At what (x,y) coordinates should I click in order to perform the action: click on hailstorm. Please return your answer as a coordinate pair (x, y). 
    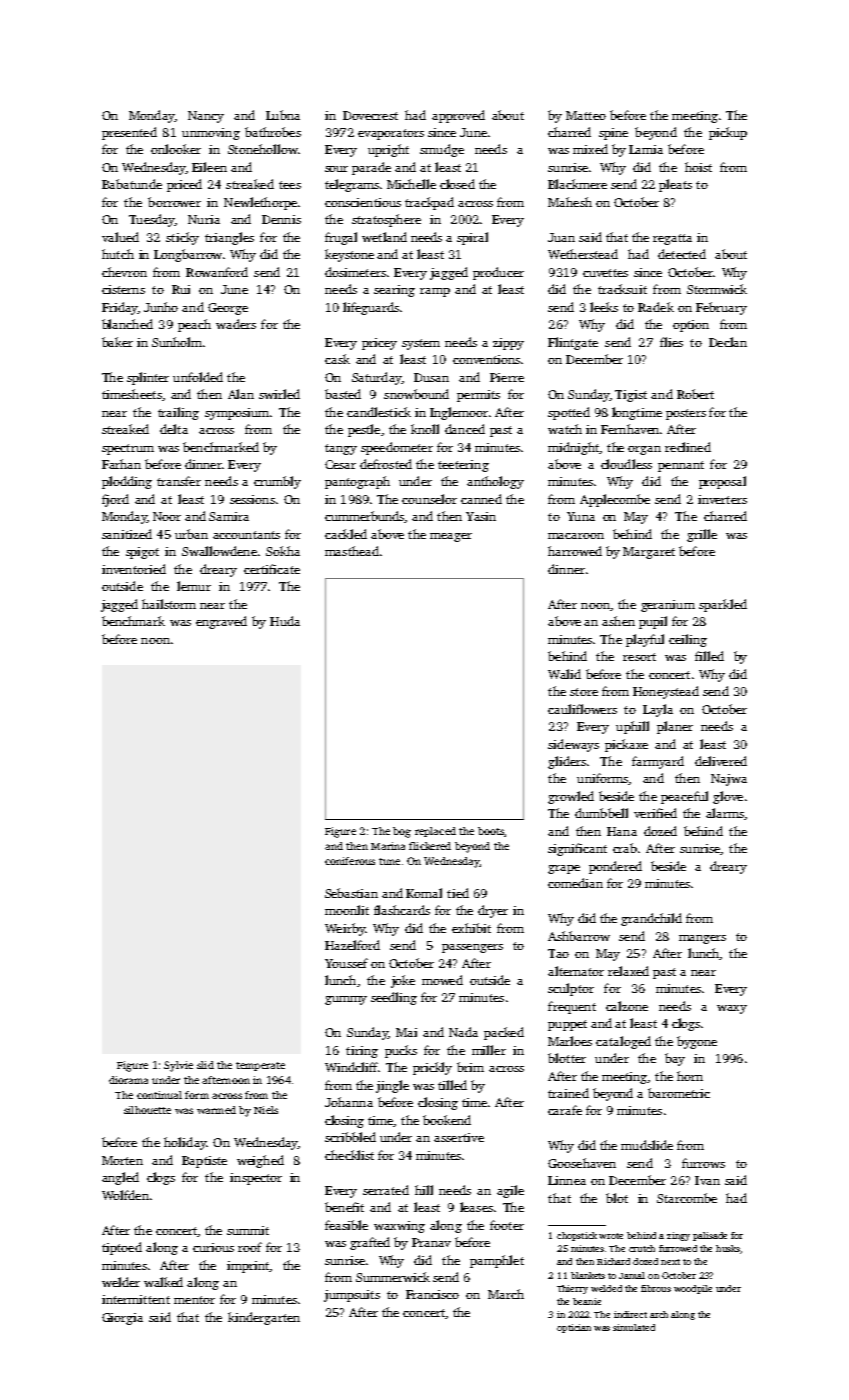
    Looking at the image, I should click on (169, 604).
